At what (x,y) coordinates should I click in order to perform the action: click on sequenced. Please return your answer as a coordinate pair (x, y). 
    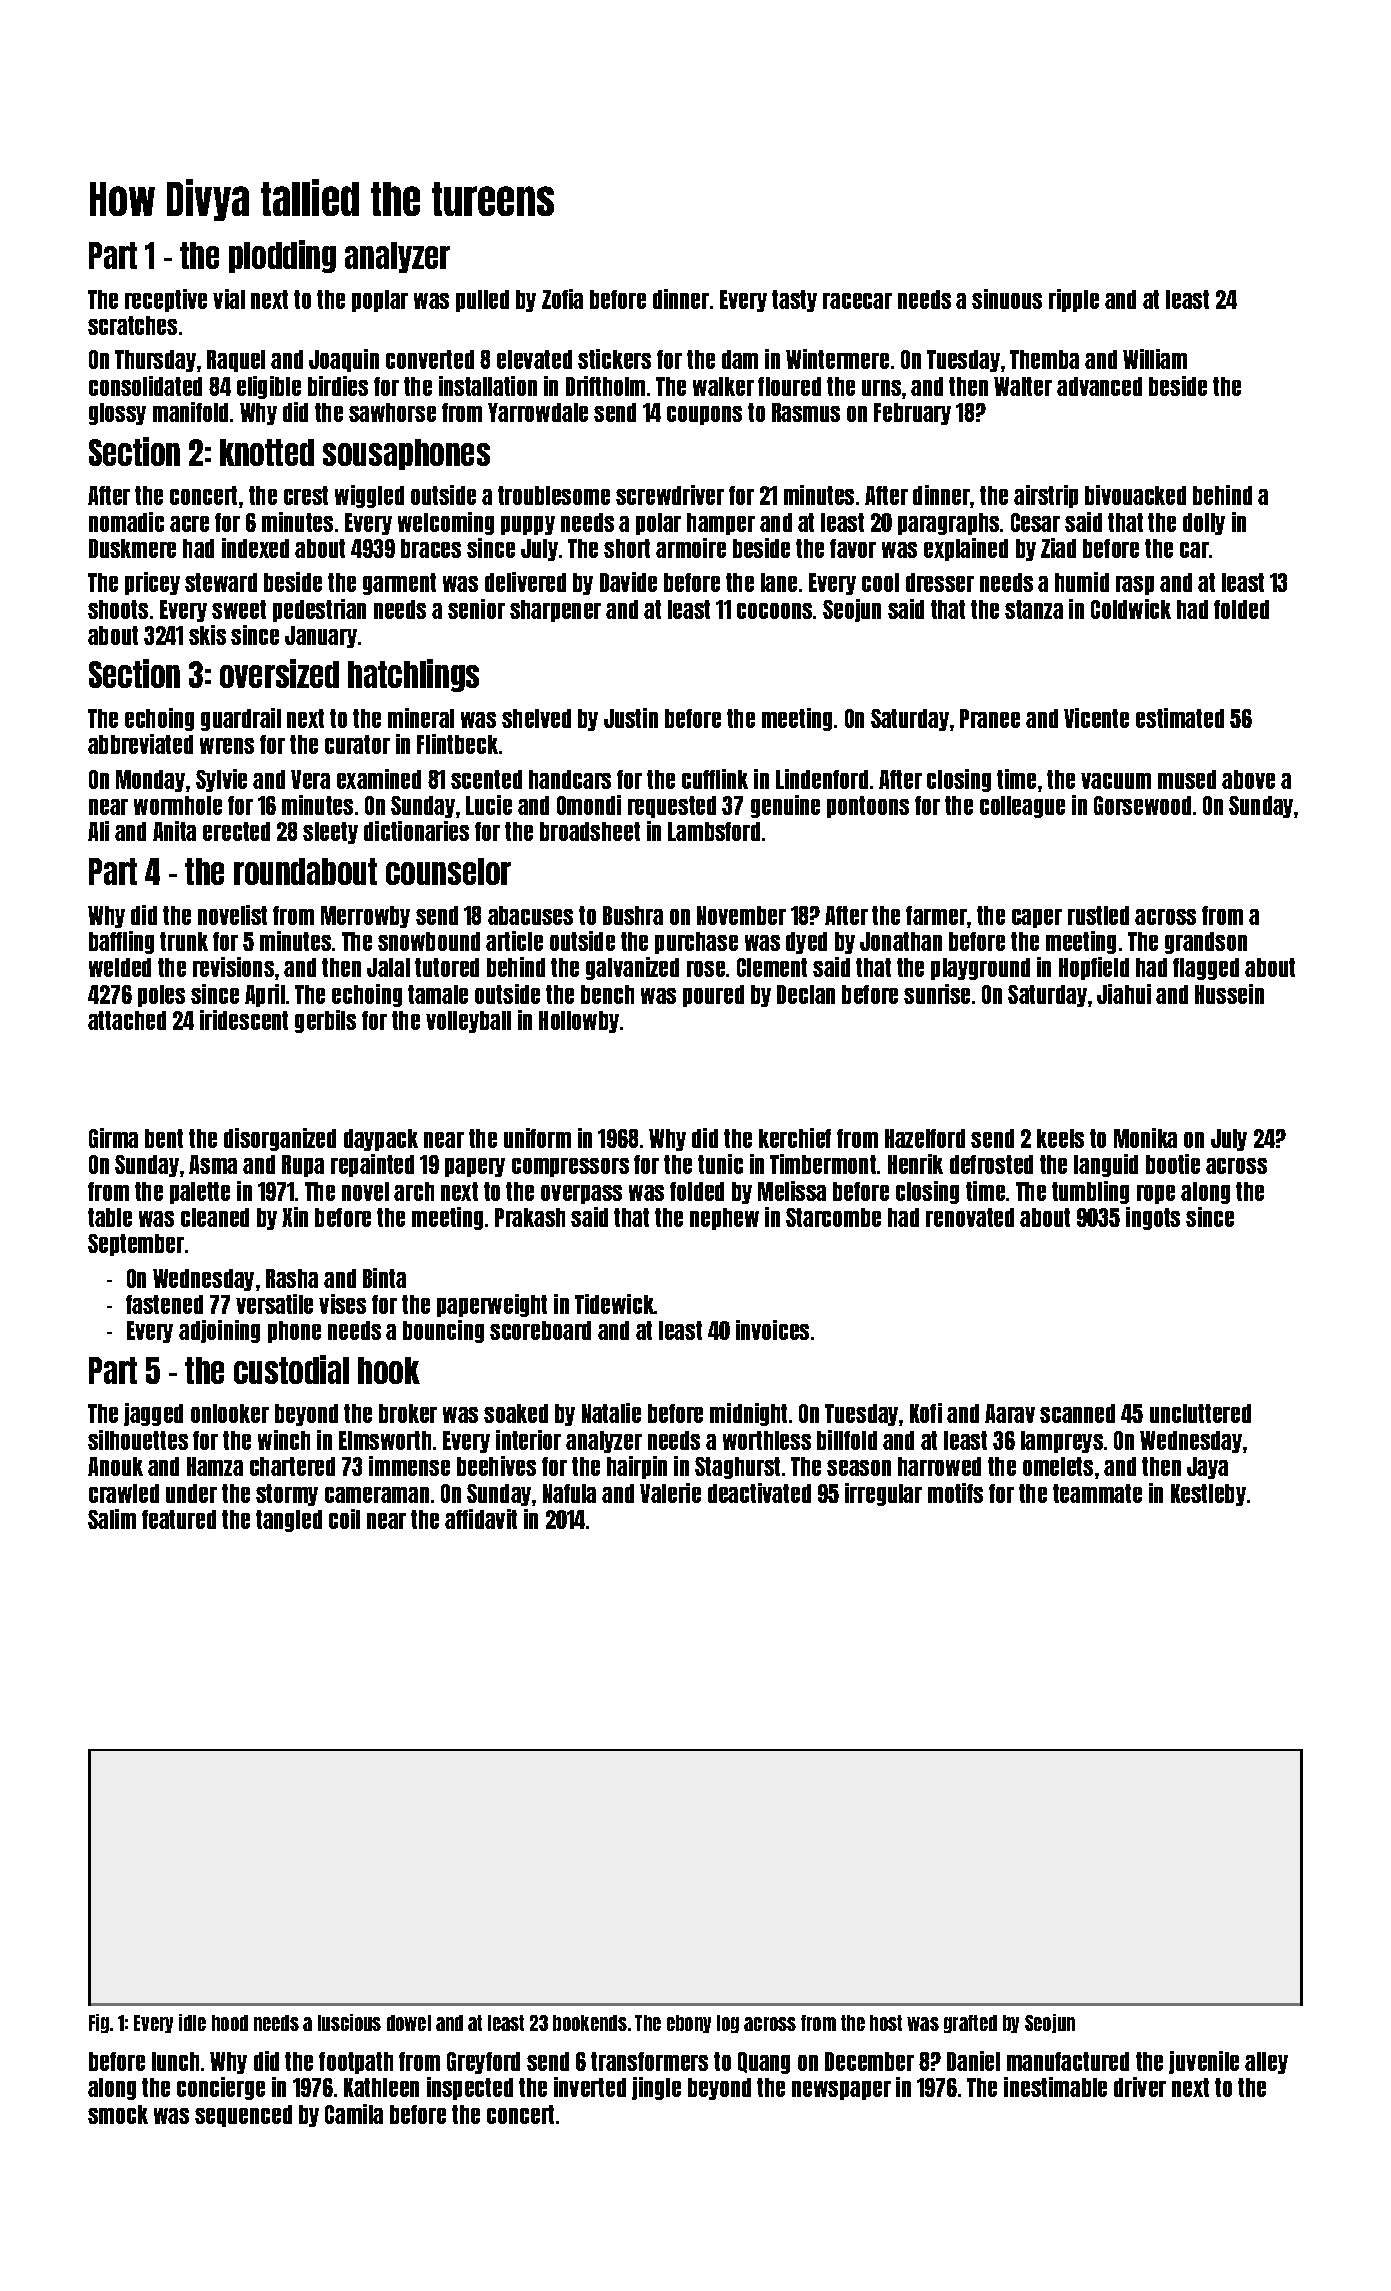
    Looking at the image, I should click on (243, 2116).
